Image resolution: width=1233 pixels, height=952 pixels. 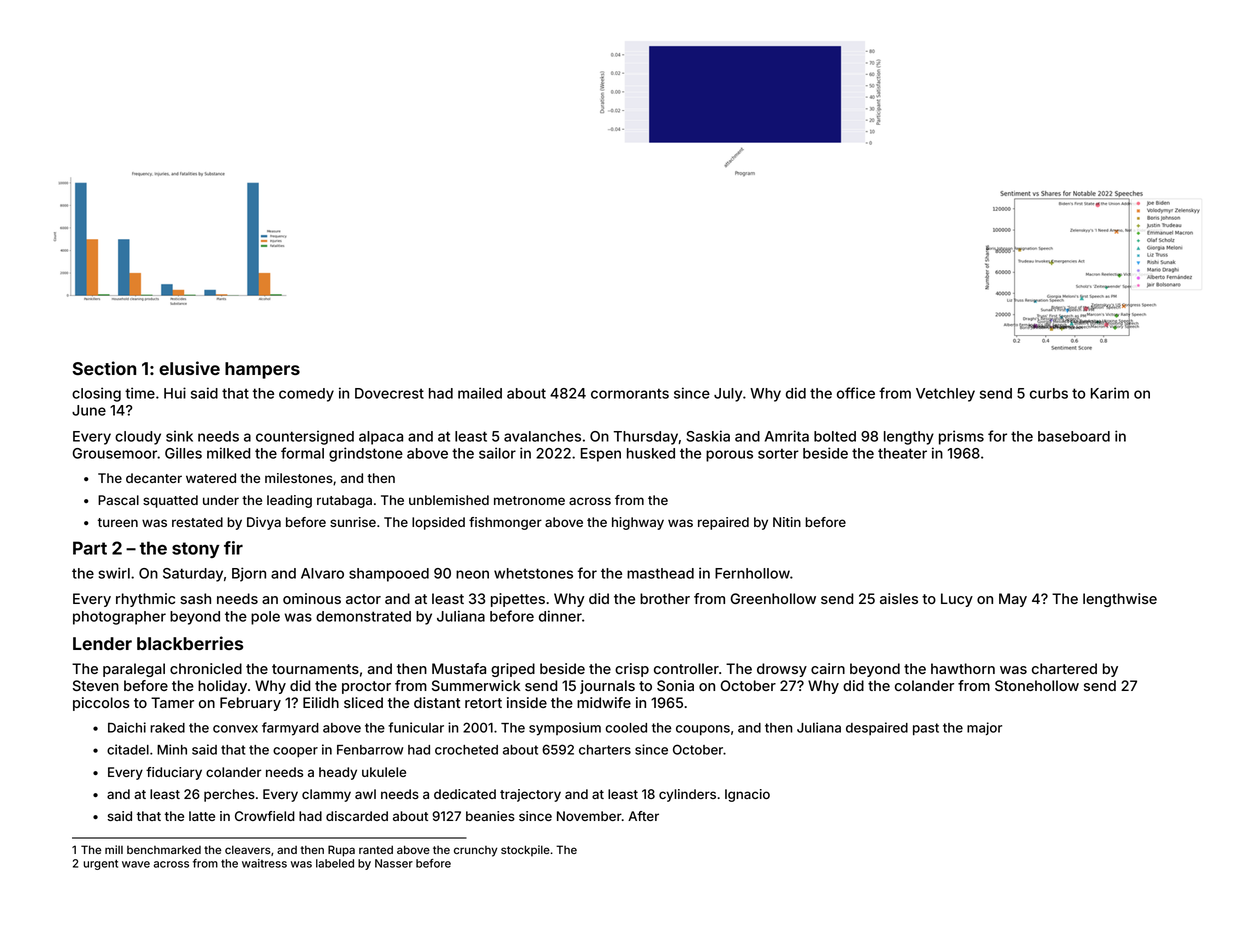 I want to click on elusive, so click(x=189, y=368).
